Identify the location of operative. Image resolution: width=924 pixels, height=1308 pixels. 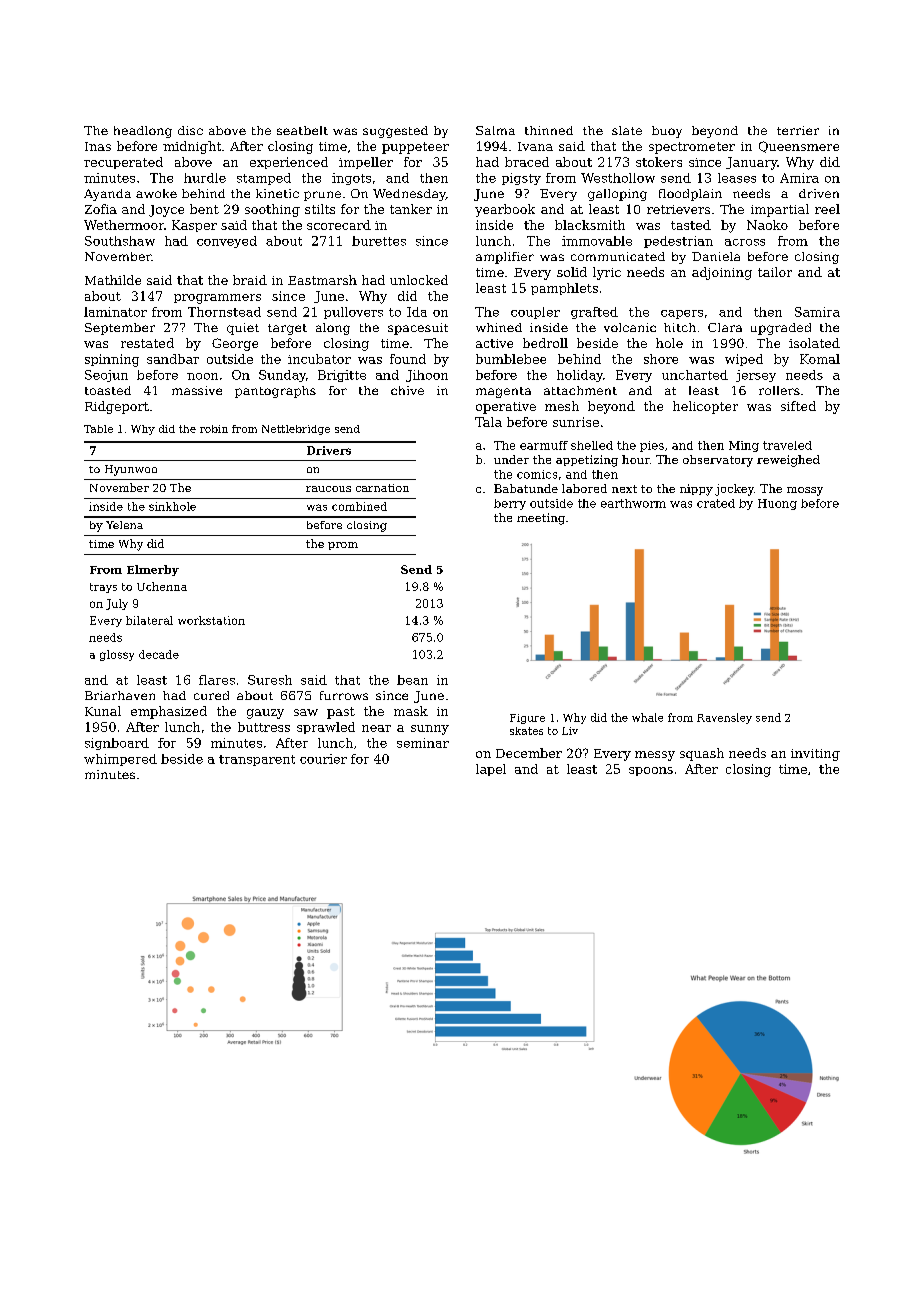
(506, 408).
